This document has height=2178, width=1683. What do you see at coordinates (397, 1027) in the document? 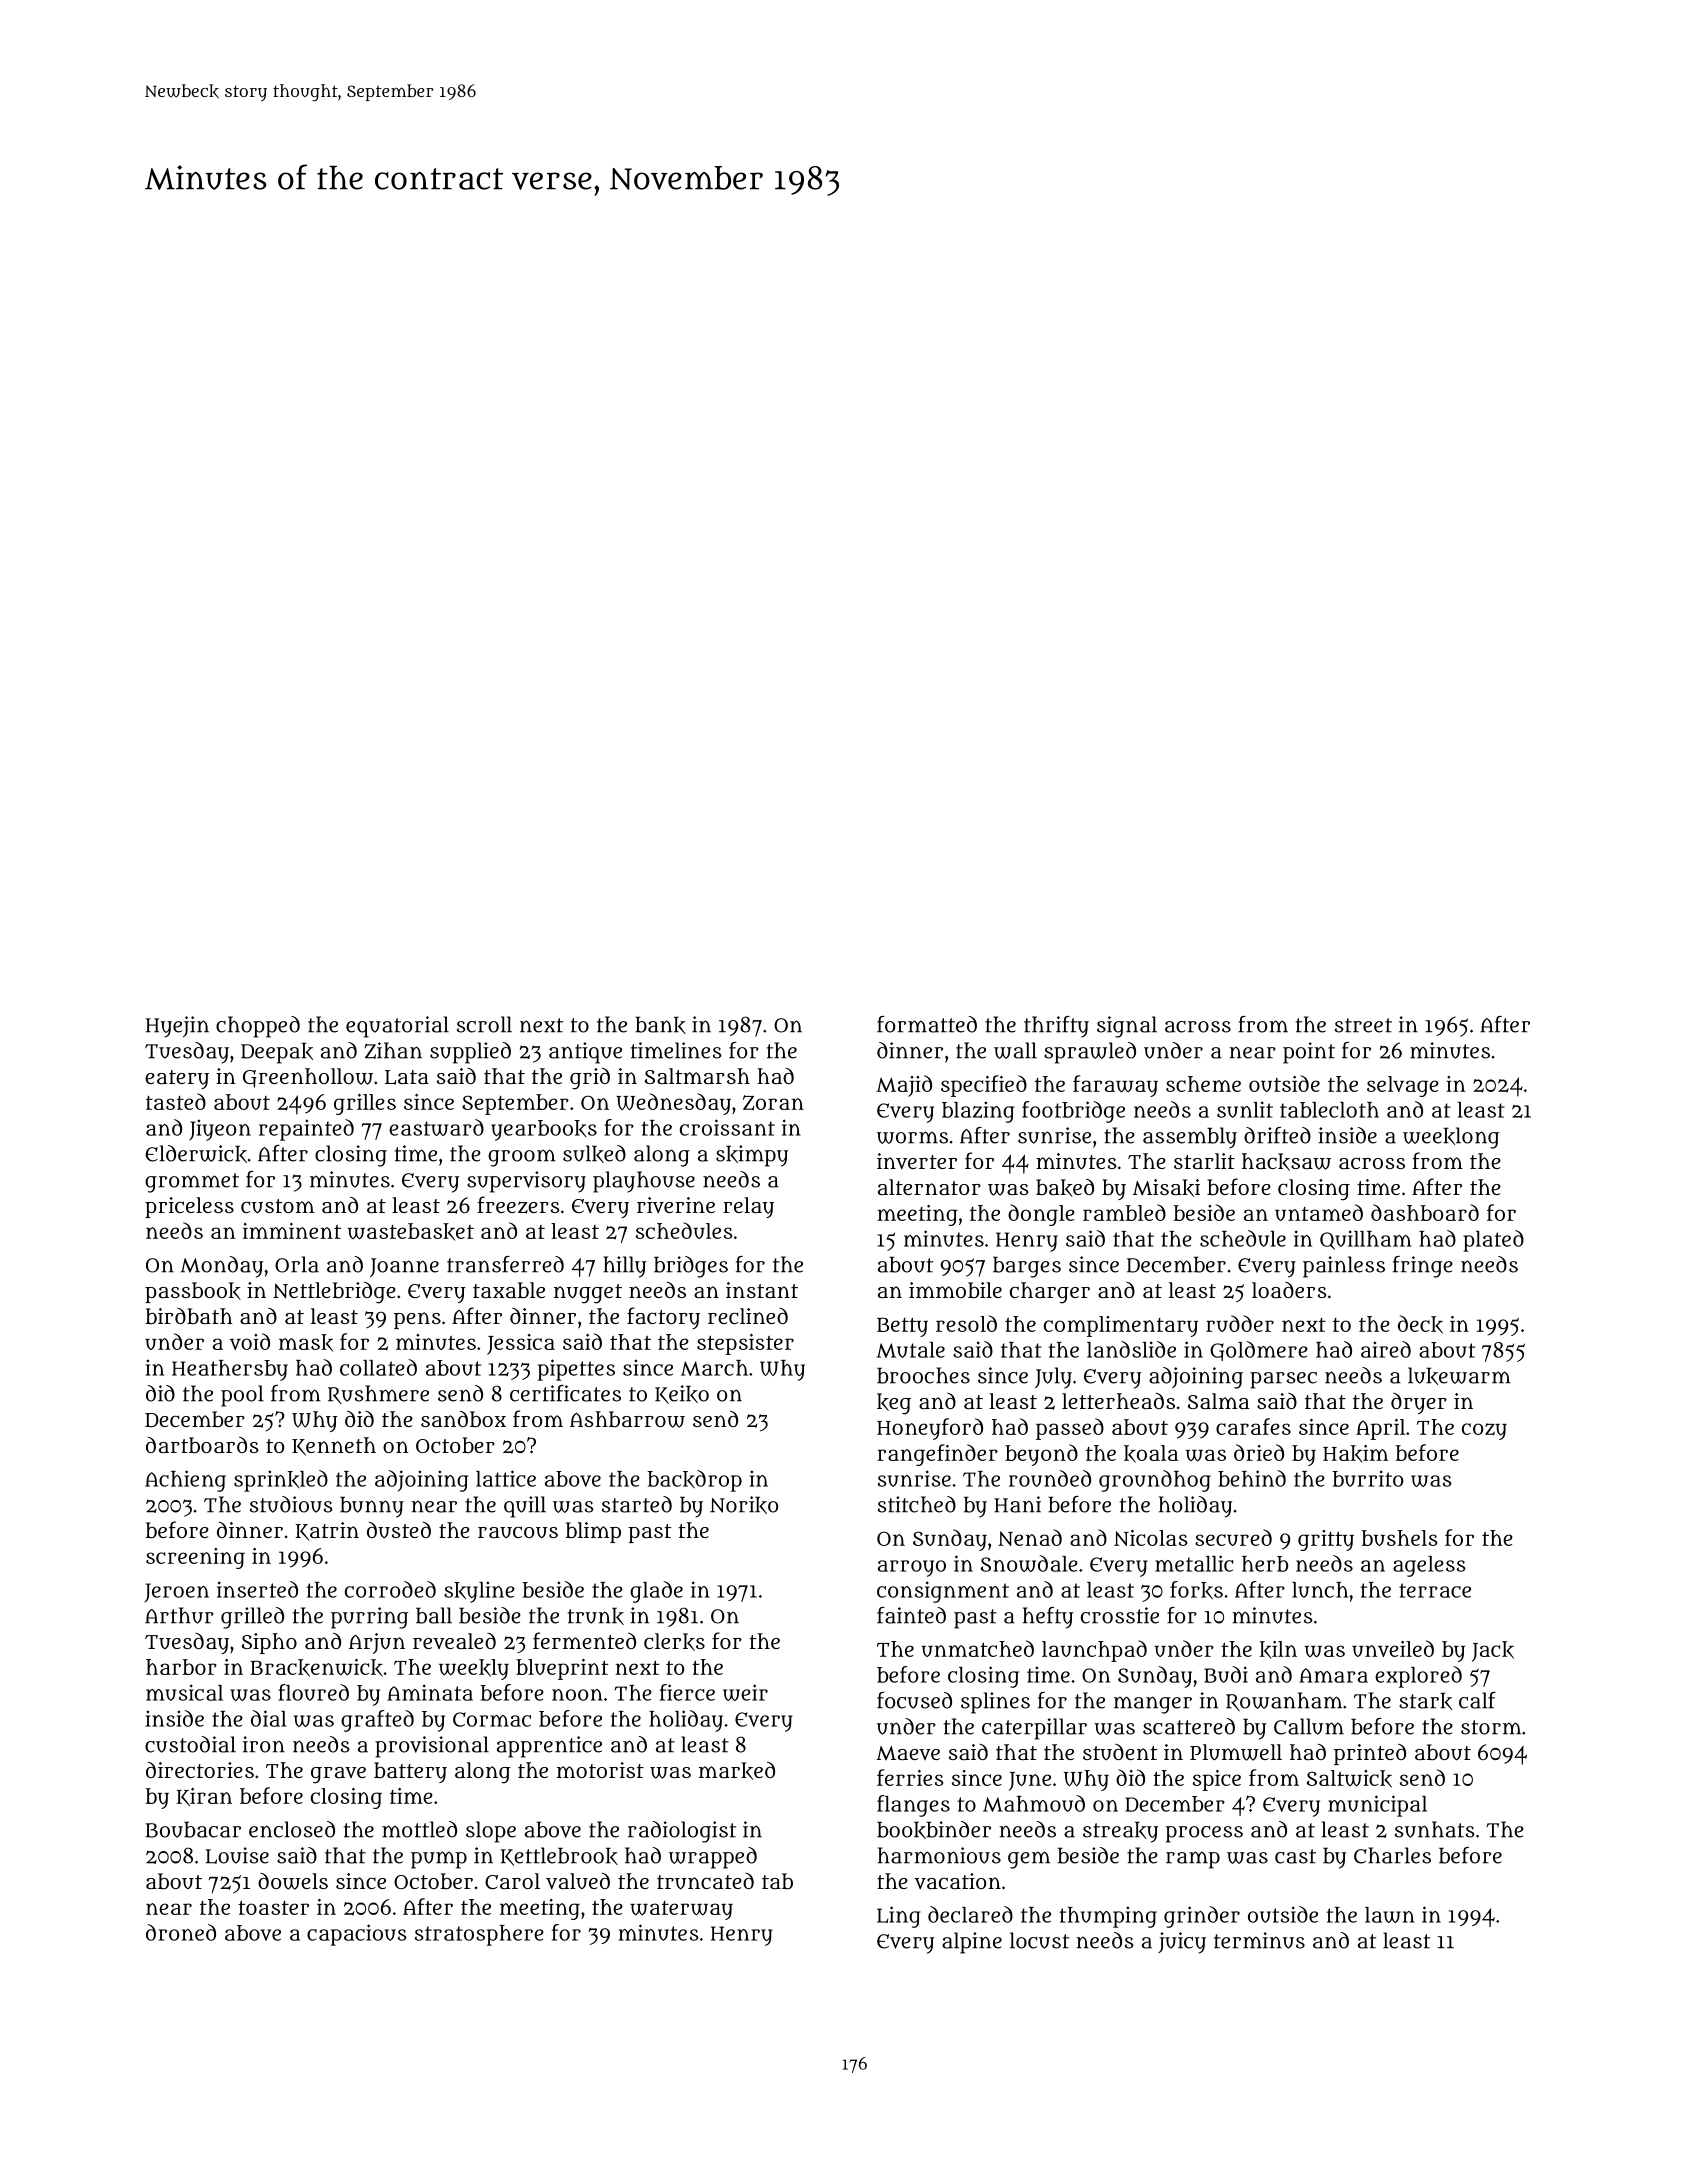
I see `equatorial` at bounding box center [397, 1027].
